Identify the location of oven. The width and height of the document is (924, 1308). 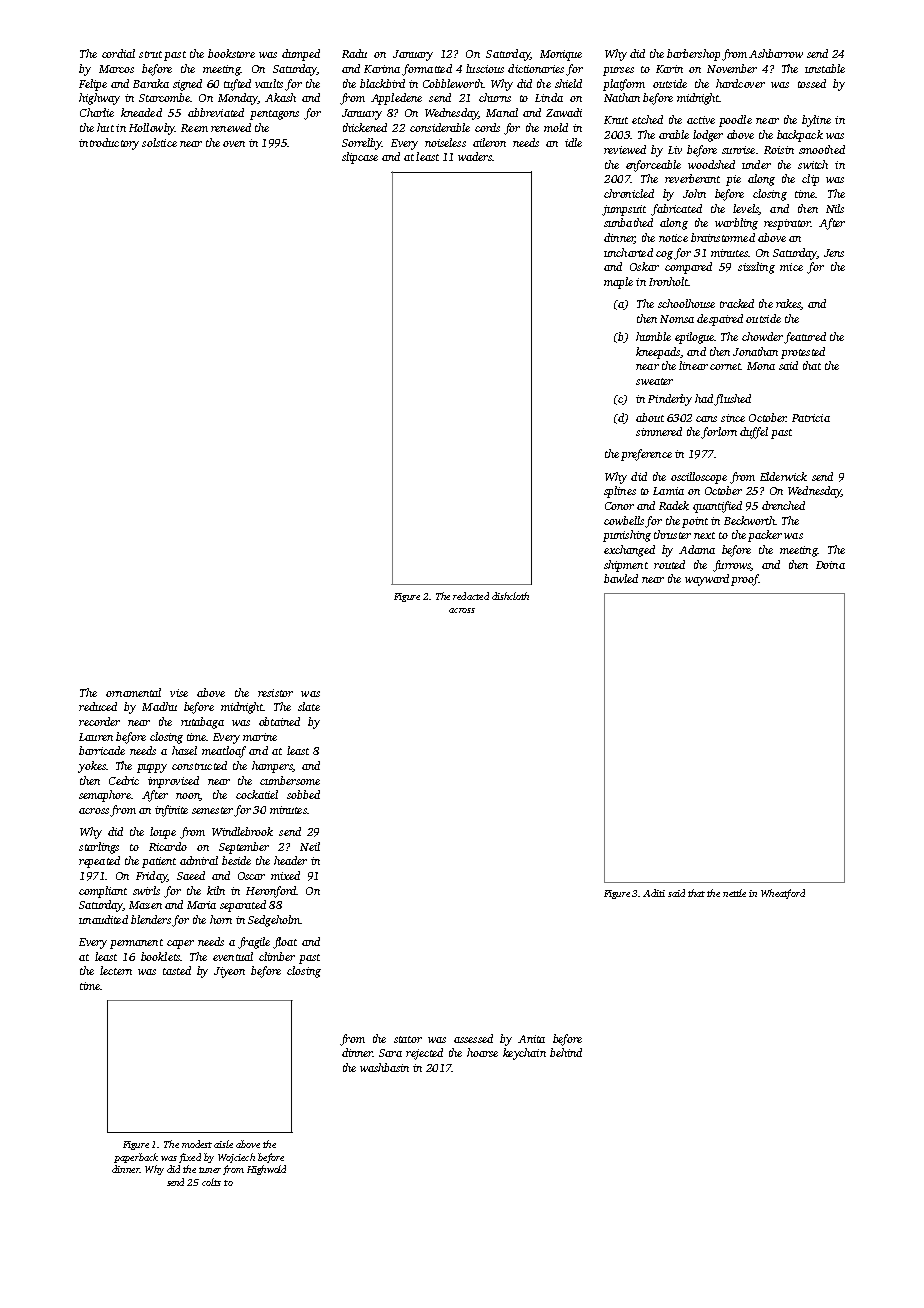
(234, 144).
